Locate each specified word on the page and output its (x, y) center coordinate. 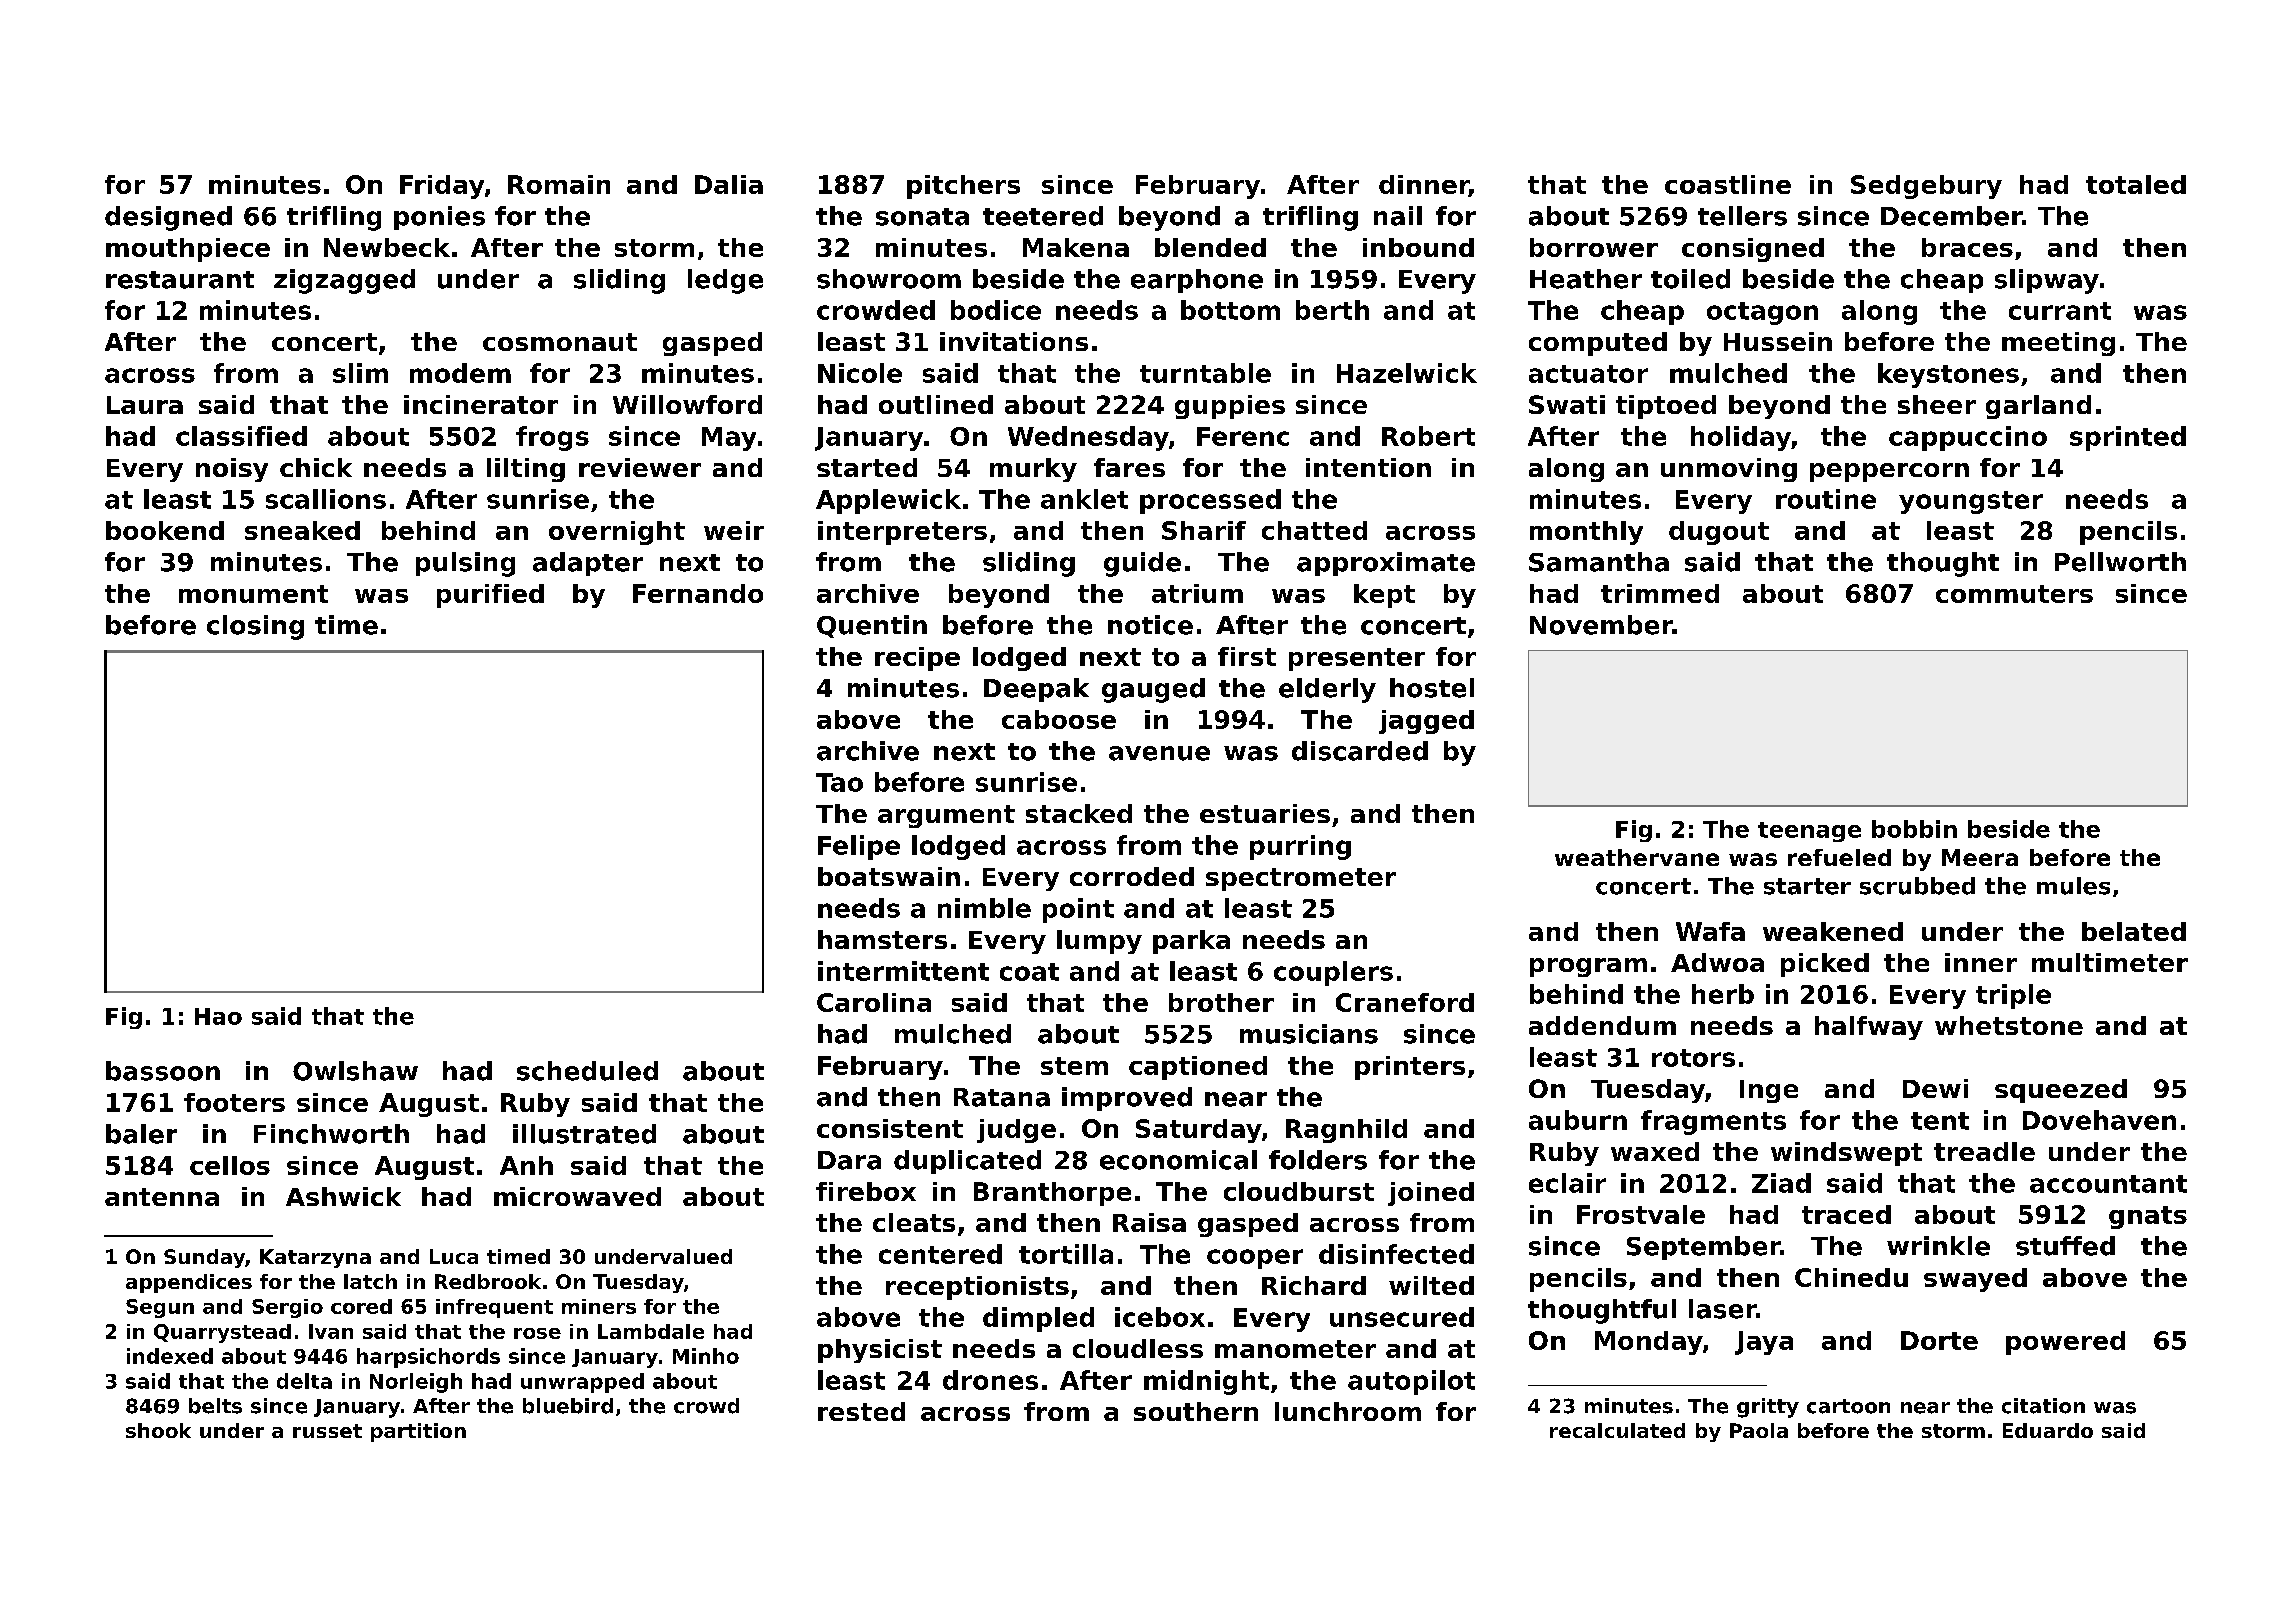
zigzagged (344, 281)
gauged (1153, 690)
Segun (160, 1308)
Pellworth (2120, 562)
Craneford (1405, 1002)
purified (490, 596)
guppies (1230, 407)
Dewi (1935, 1088)
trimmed (1660, 593)
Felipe (859, 847)
